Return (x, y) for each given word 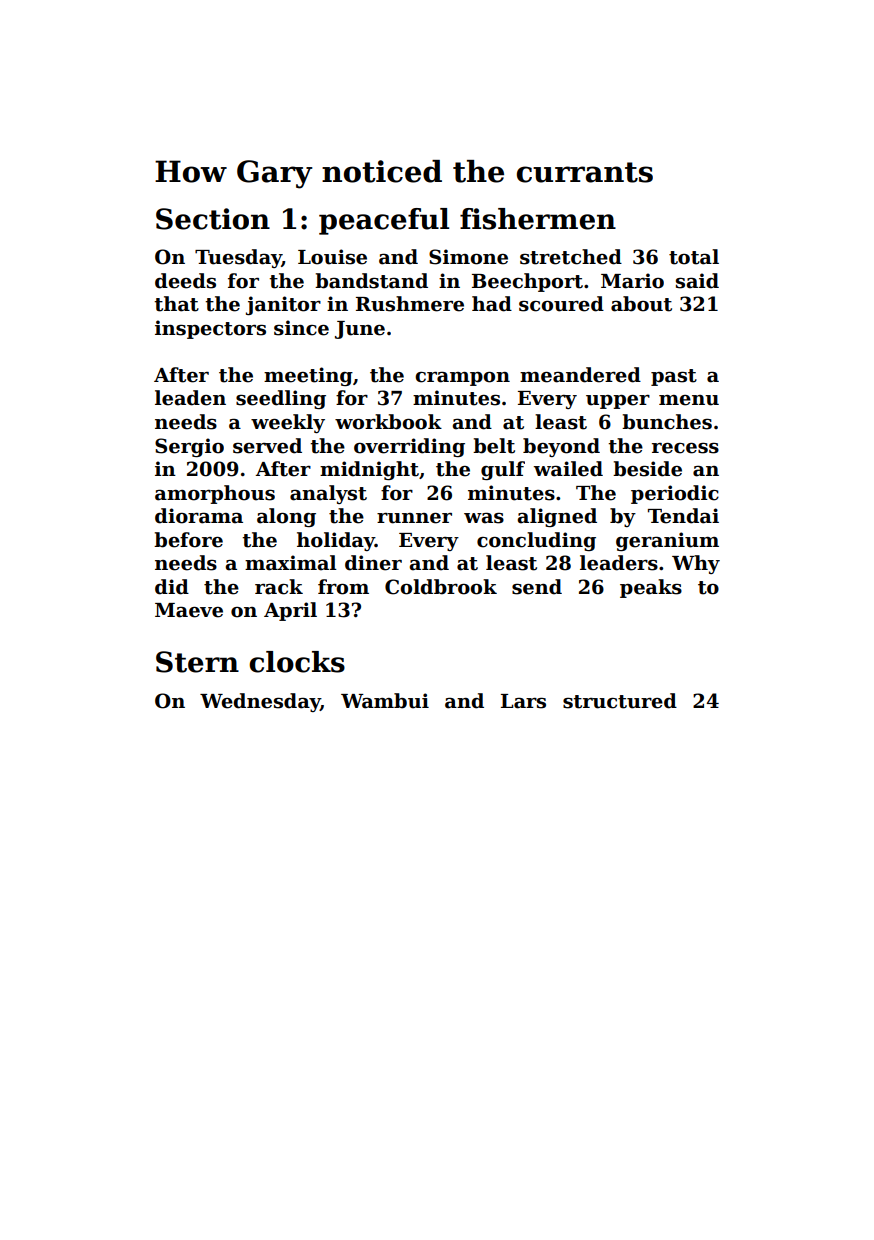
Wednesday (260, 702)
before (188, 540)
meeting (308, 376)
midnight (369, 470)
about (641, 304)
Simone (468, 257)
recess (685, 448)
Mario (632, 281)
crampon (462, 379)
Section (213, 219)
